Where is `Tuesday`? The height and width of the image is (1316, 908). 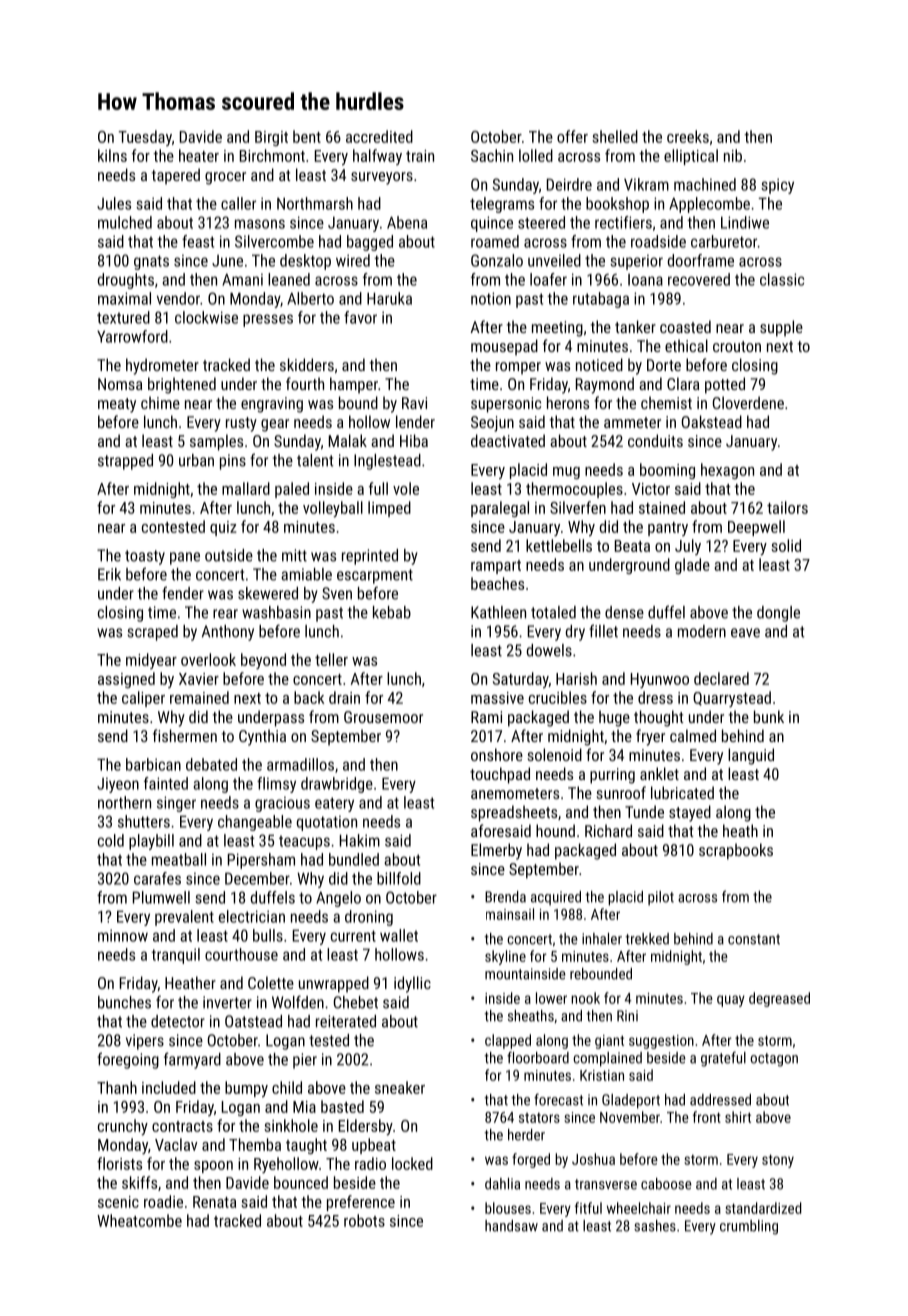
Tuesday is located at coordinates (145, 138).
